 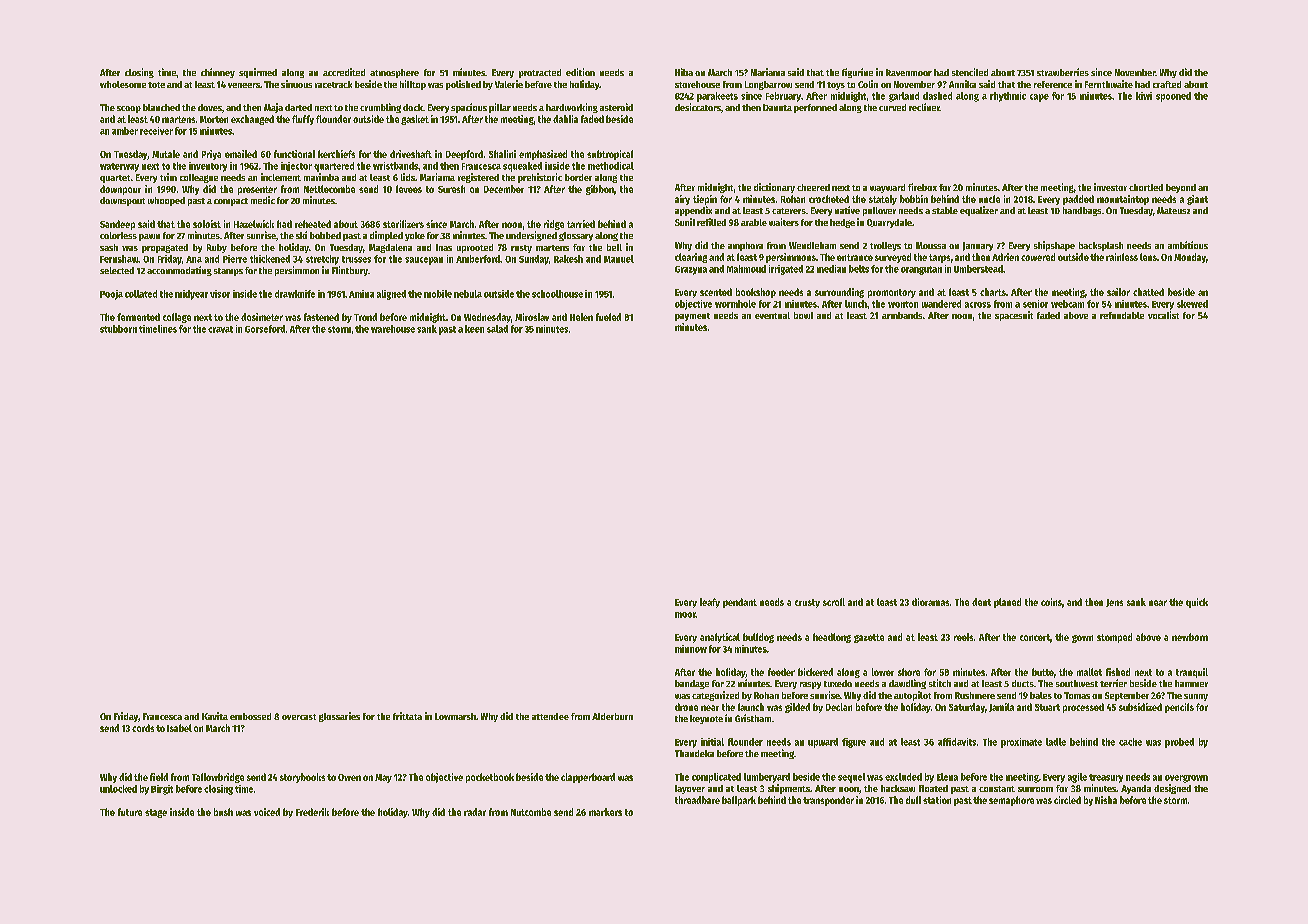 What do you see at coordinates (692, 317) in the image?
I see `payment` at bounding box center [692, 317].
